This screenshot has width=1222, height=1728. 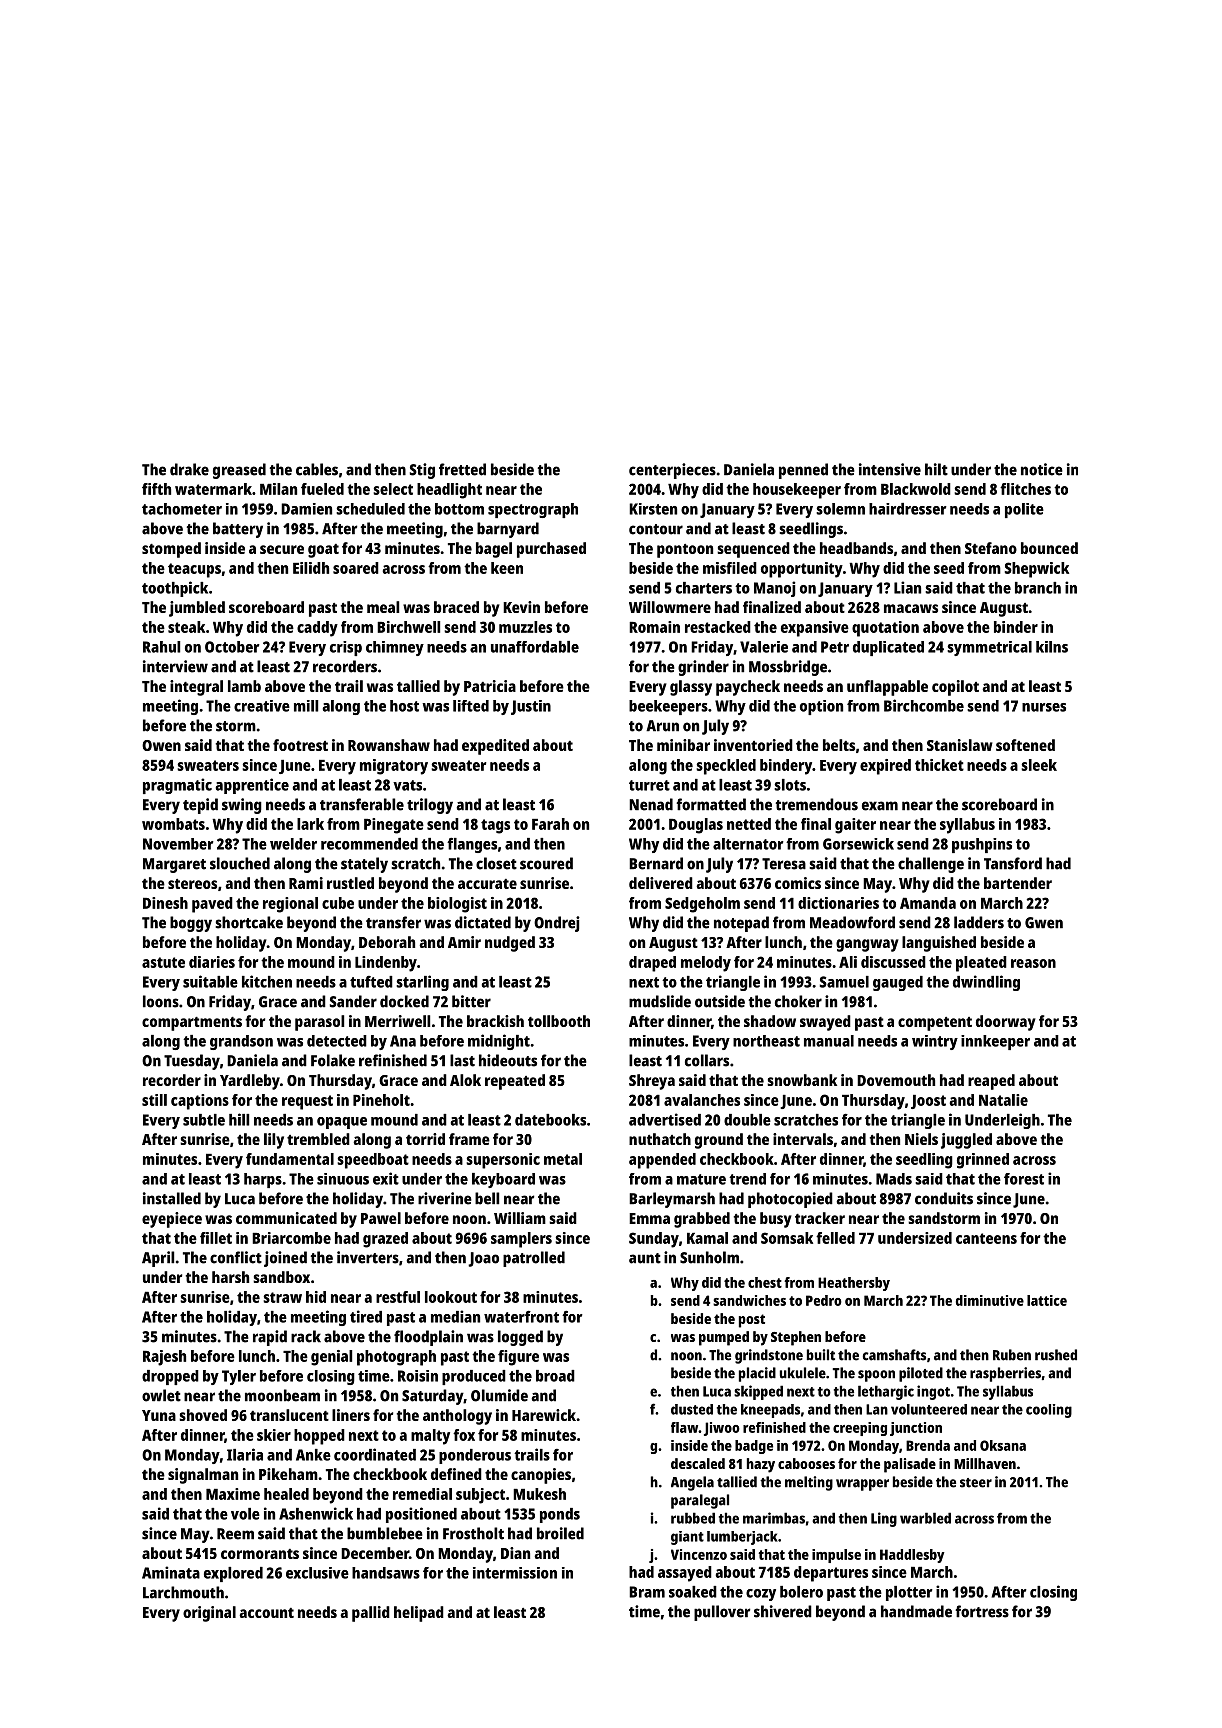 I want to click on December, so click(x=375, y=1553).
